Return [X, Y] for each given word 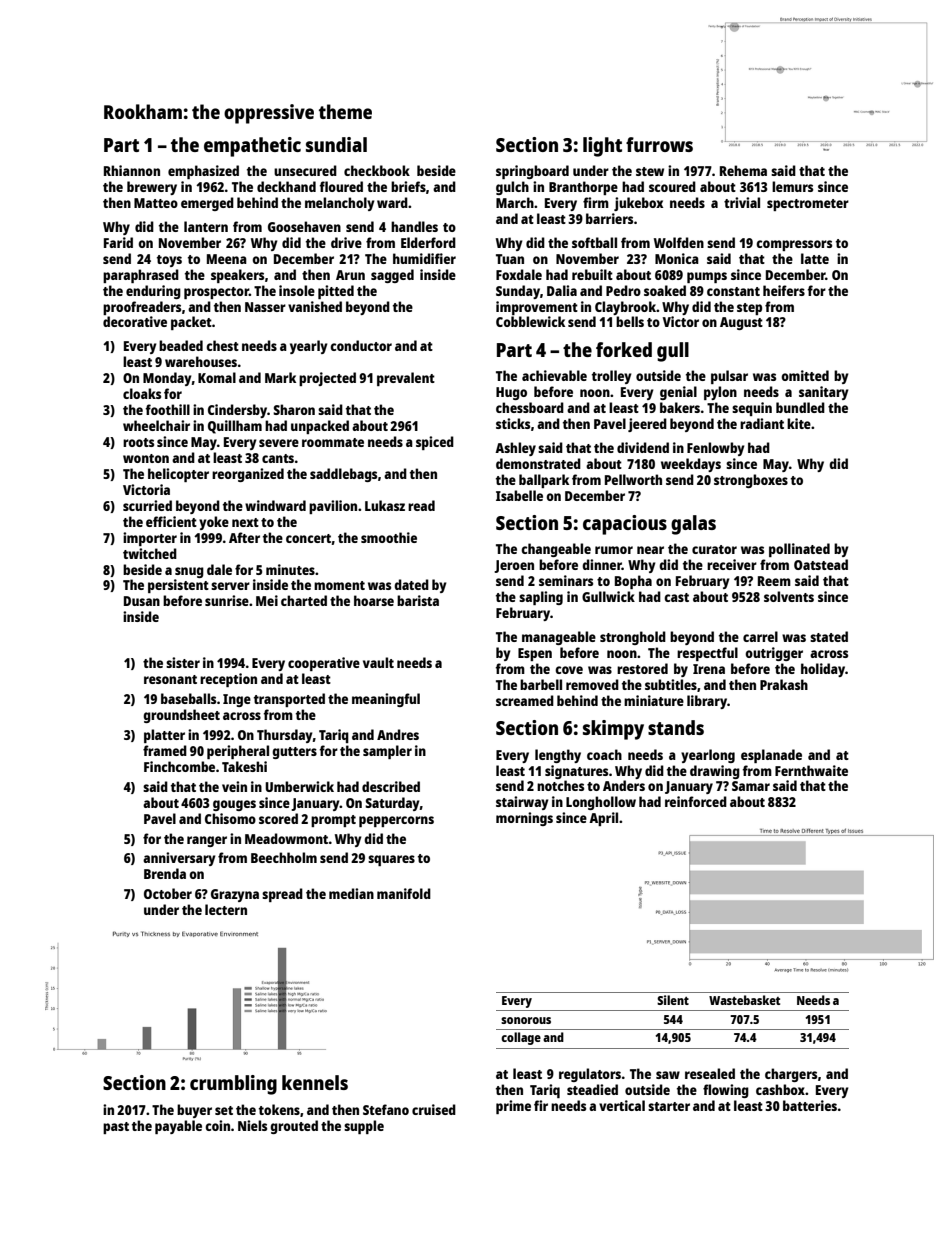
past [116, 1128]
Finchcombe [179, 766]
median [351, 893]
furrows [659, 144]
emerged [207, 204]
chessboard [530, 407]
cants [278, 458]
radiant [762, 423]
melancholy [340, 204]
